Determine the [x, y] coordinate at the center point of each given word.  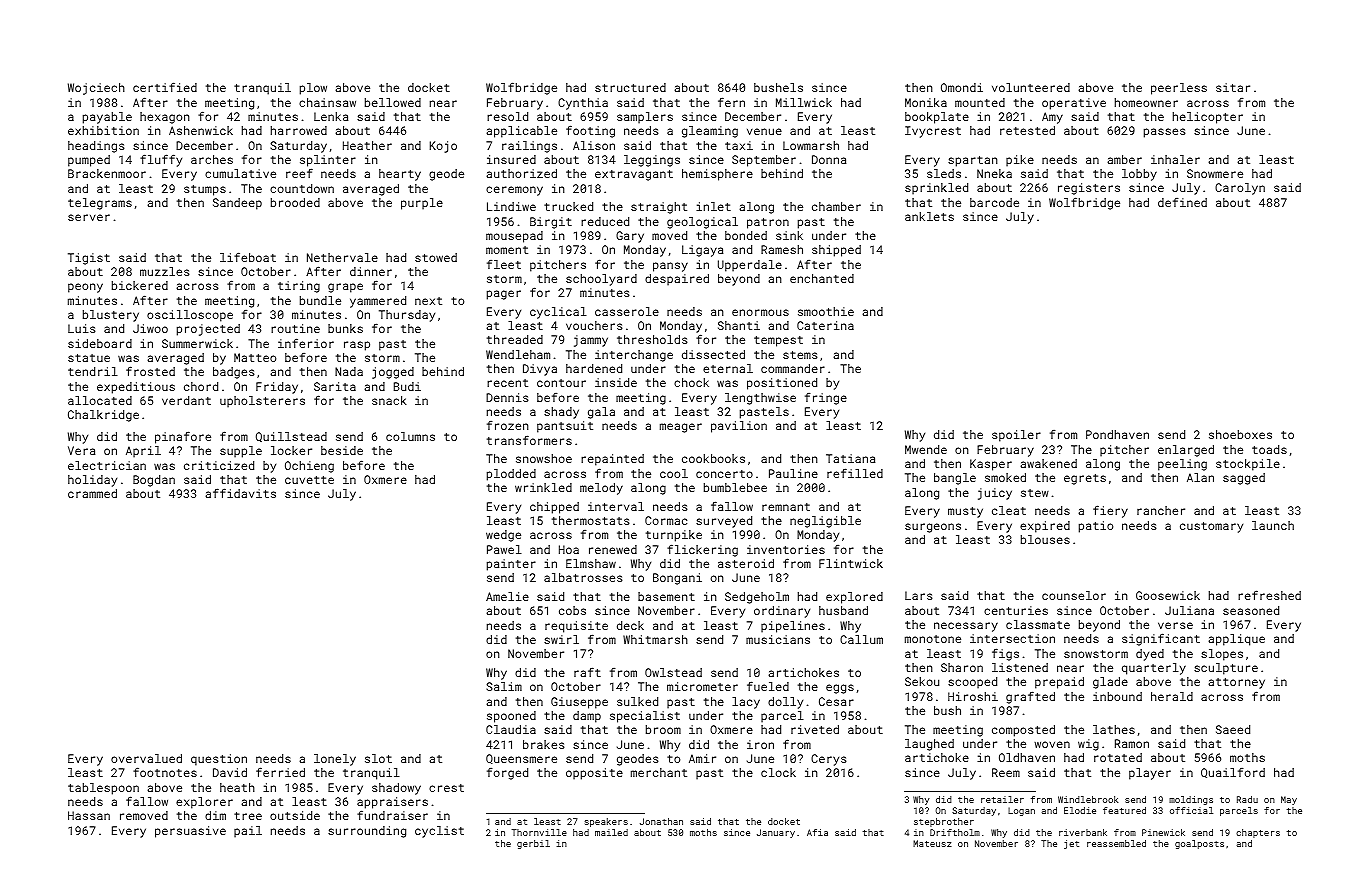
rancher [1161, 510]
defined [1182, 202]
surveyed [724, 522]
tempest [778, 341]
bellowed [393, 102]
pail [248, 832]
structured [630, 87]
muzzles [165, 271]
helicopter [1208, 118]
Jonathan [661, 821]
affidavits [240, 493]
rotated [1118, 757]
